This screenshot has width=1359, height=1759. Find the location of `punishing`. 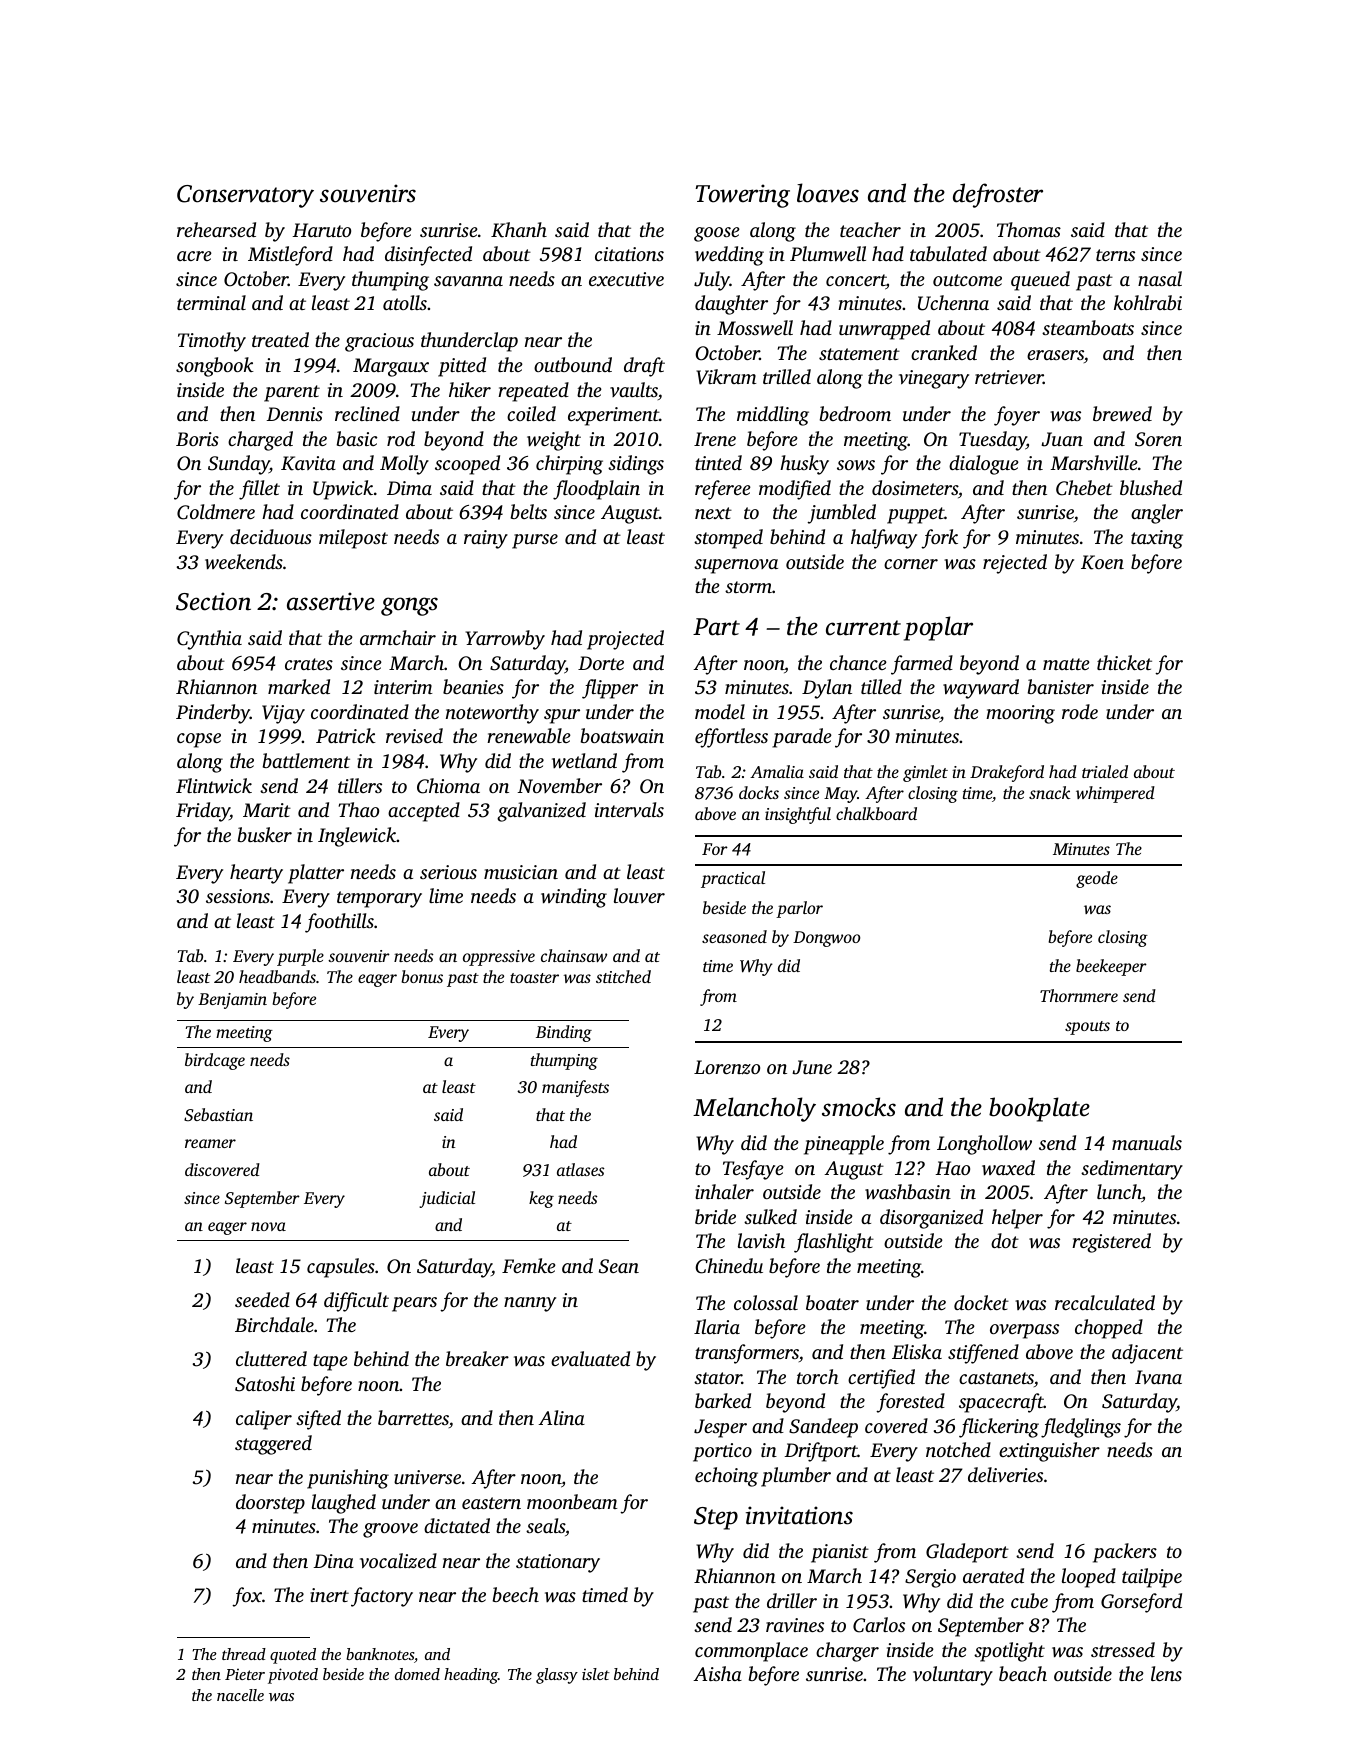

punishing is located at coordinates (348, 1479).
